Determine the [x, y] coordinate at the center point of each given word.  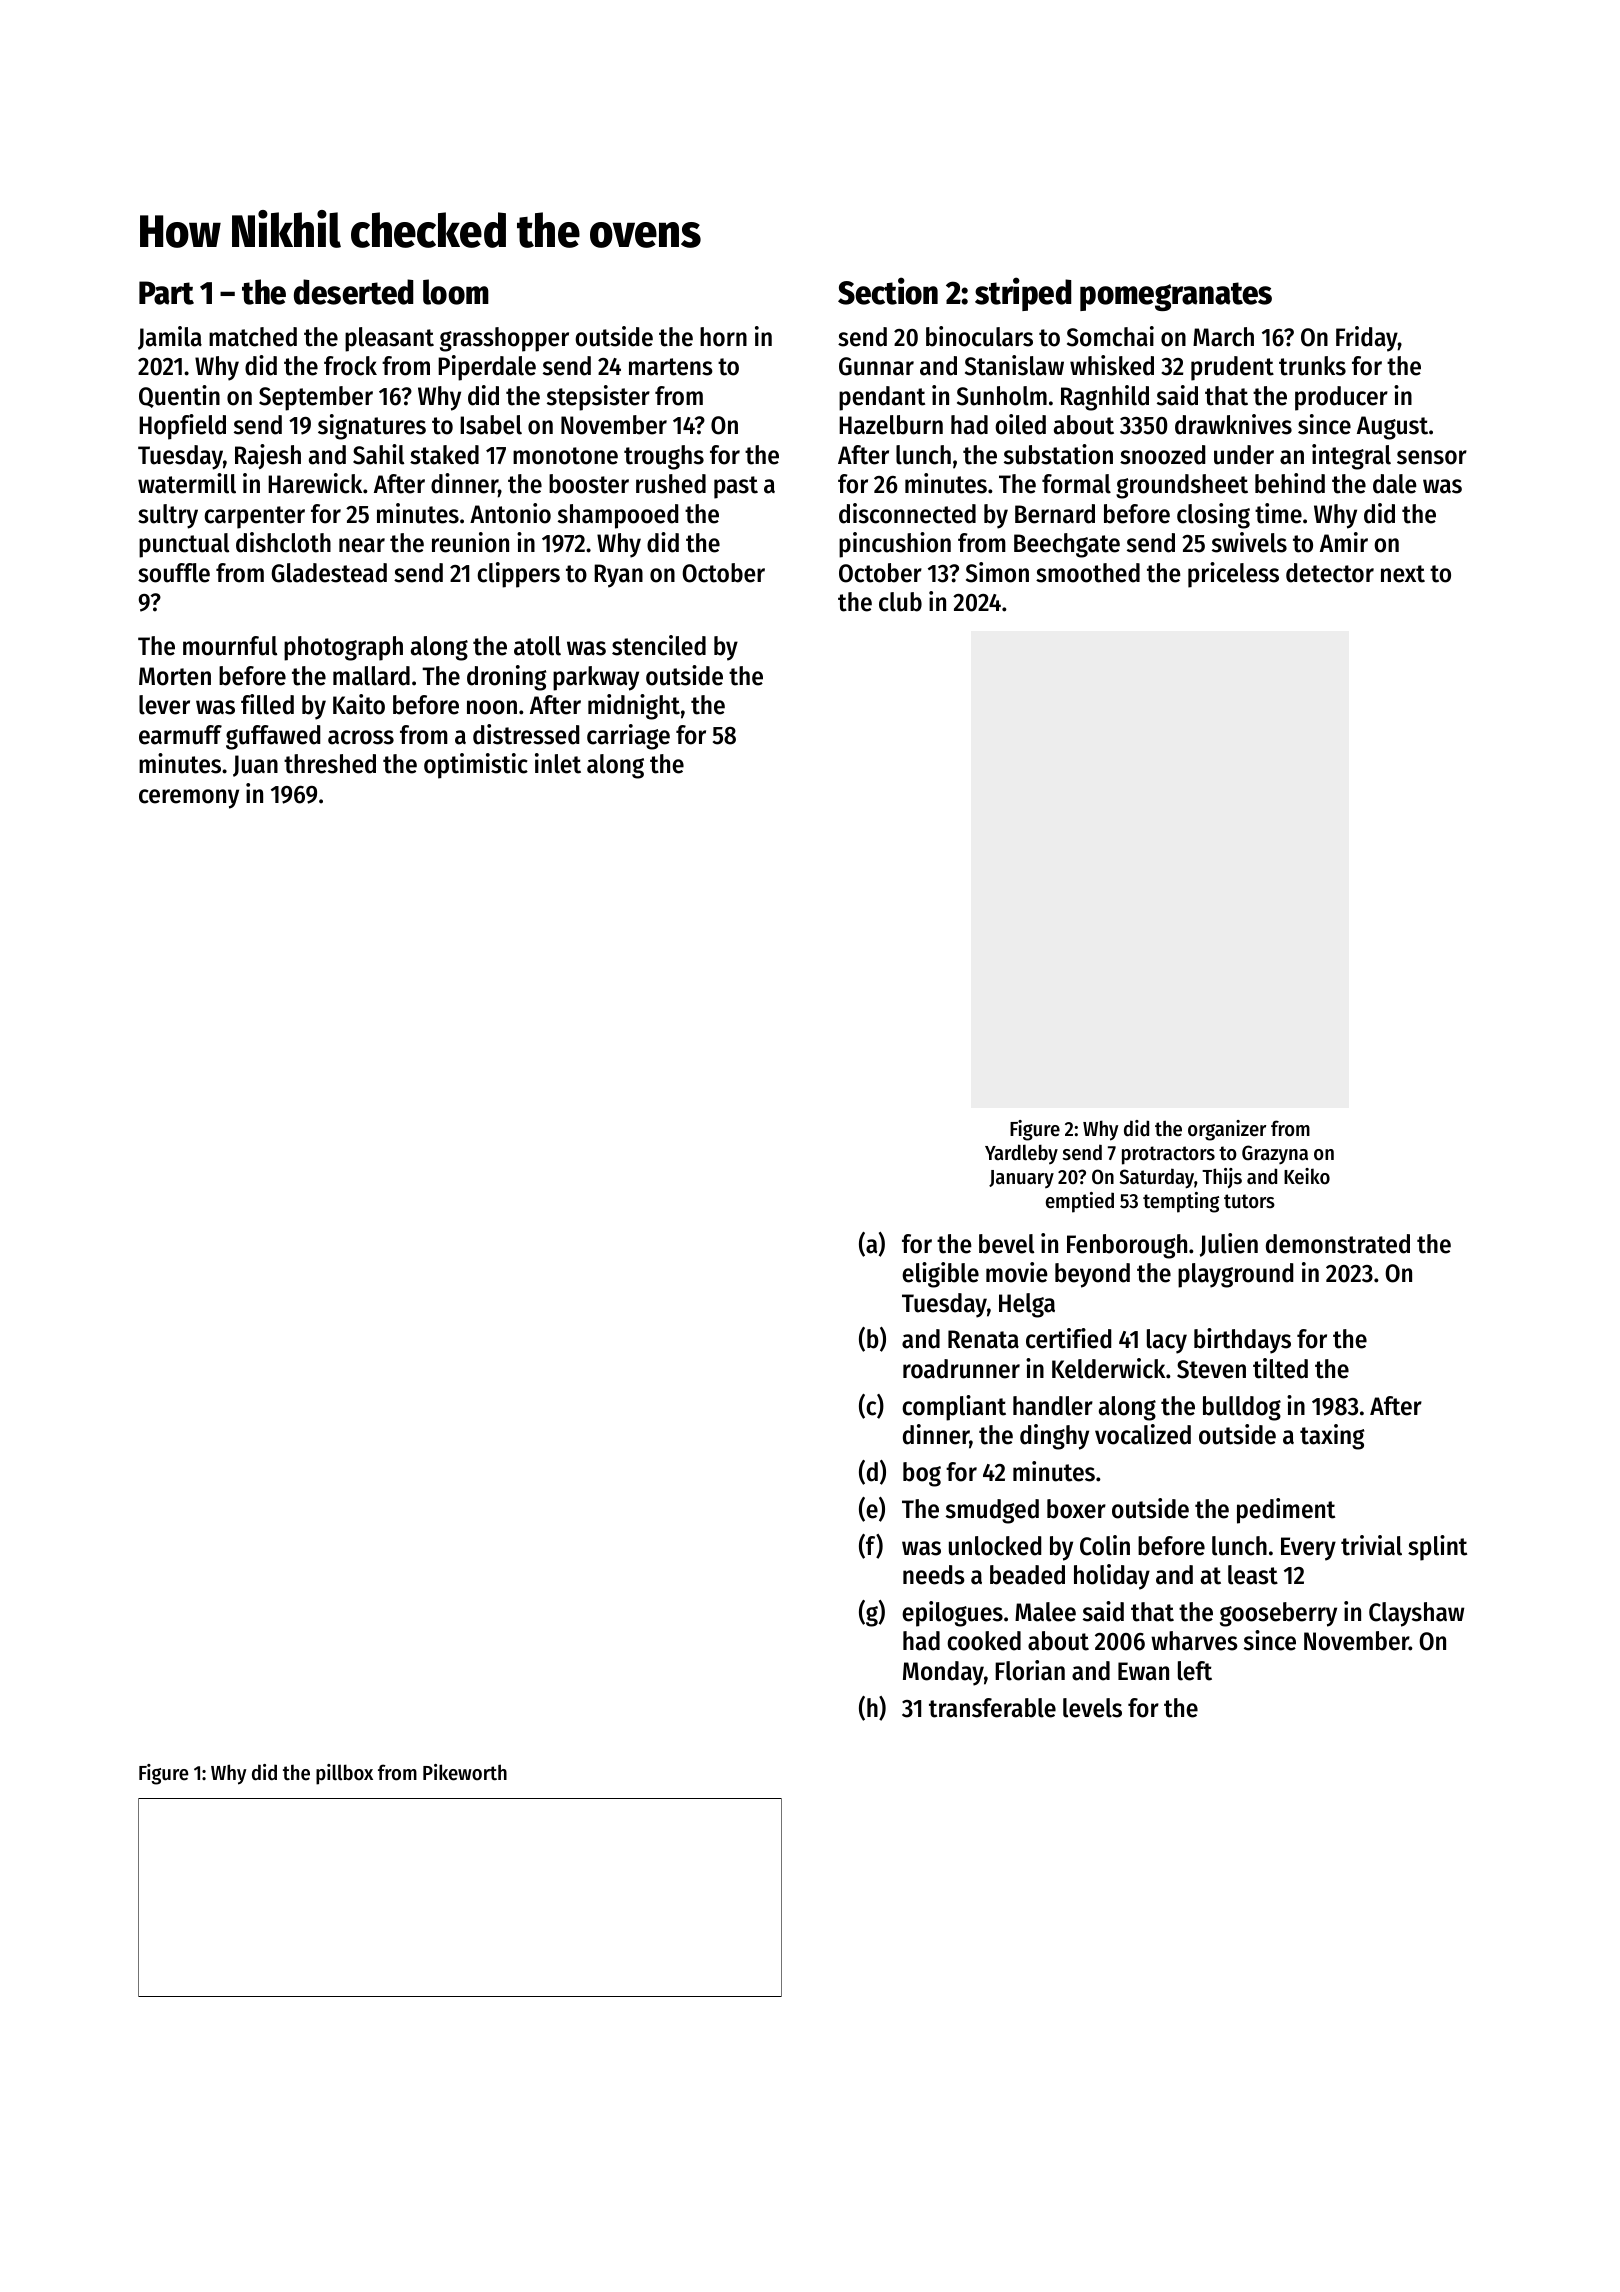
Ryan [618, 576]
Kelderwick [1108, 1368]
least [1253, 1575]
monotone [565, 456]
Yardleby [1021, 1154]
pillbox [344, 1774]
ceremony [189, 799]
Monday [943, 1673]
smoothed [1088, 573]
